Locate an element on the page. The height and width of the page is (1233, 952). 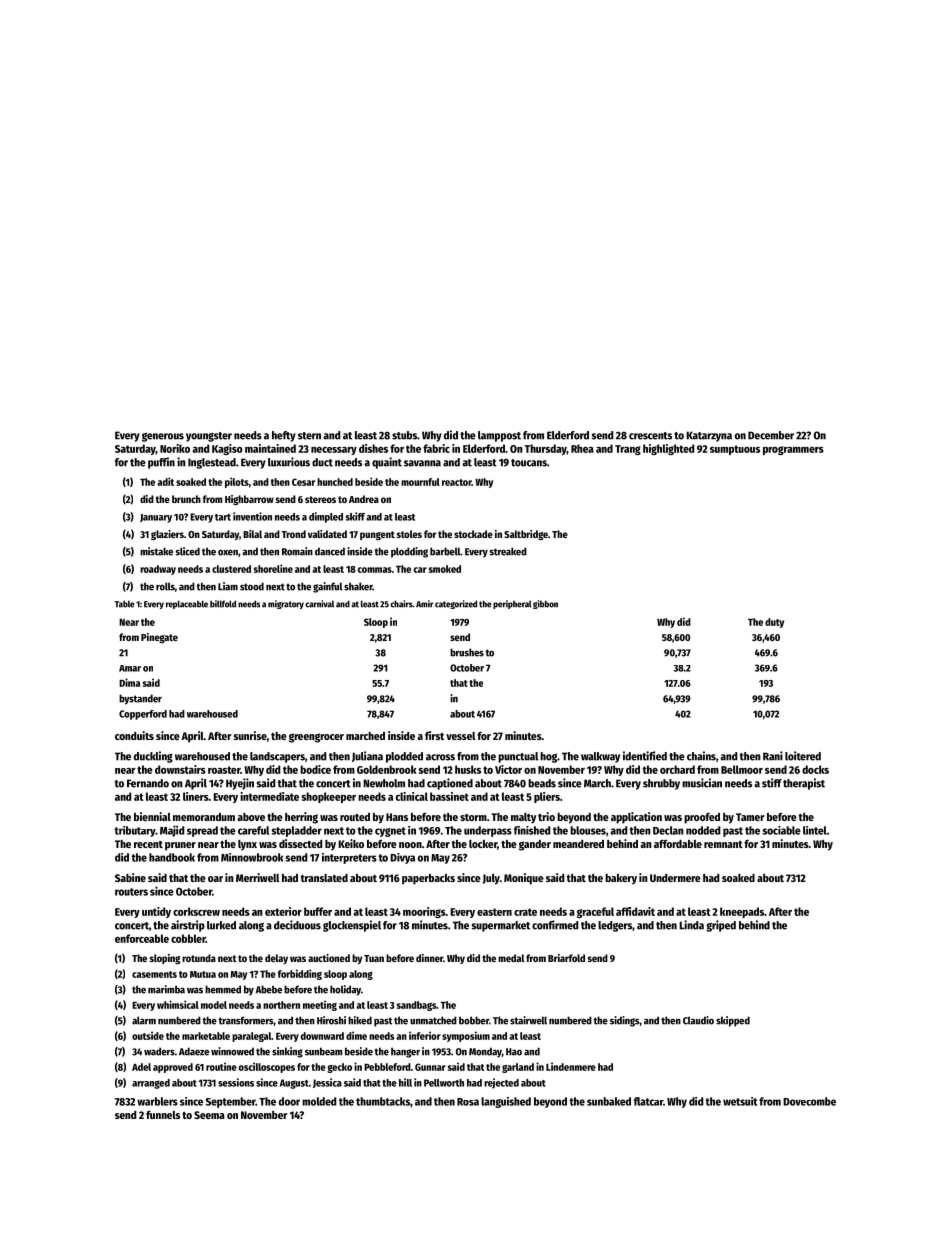
highlighted is located at coordinates (668, 449).
